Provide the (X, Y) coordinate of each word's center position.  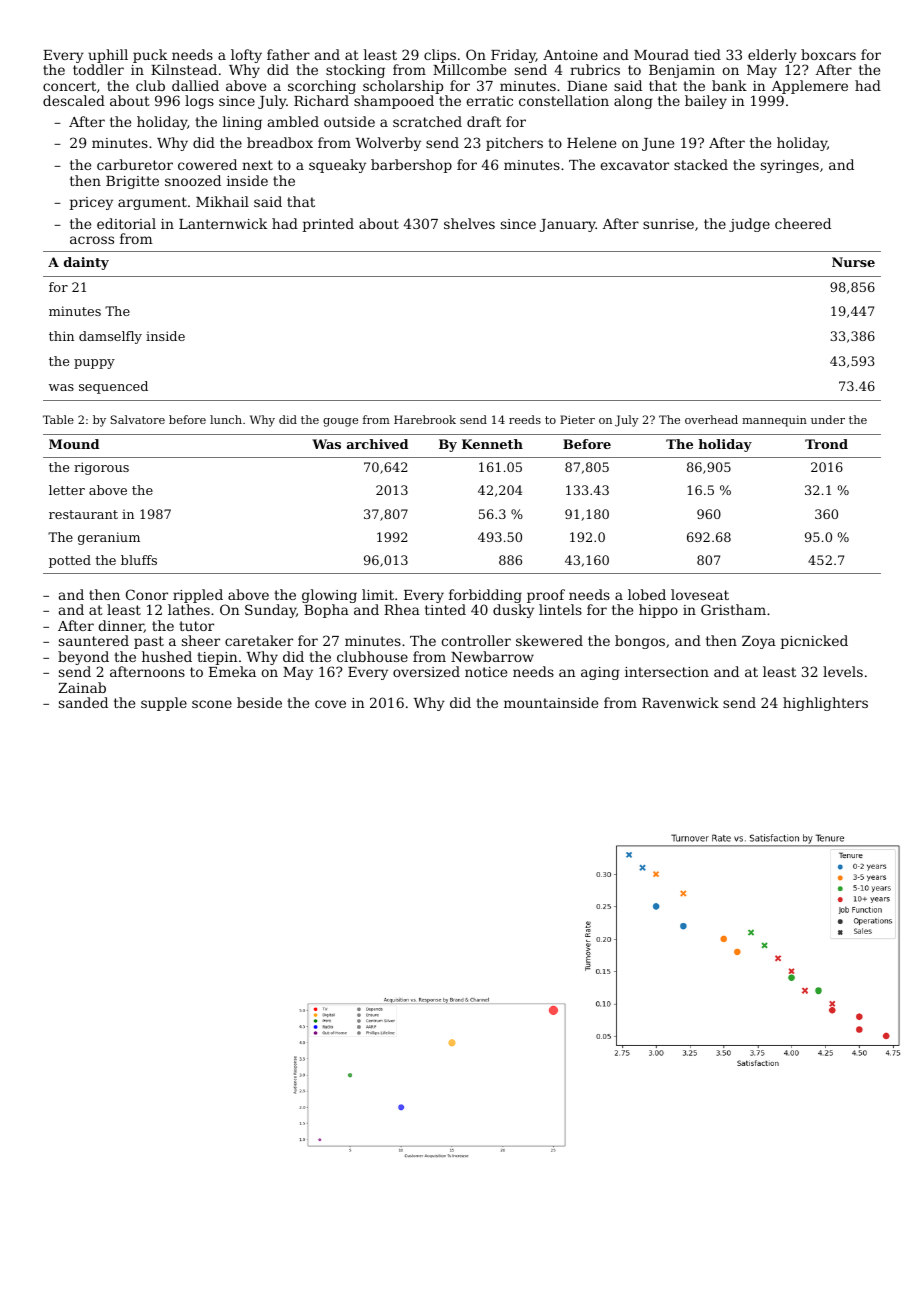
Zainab (82, 687)
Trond (826, 444)
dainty (86, 263)
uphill (108, 56)
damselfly (110, 337)
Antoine (570, 55)
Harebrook (425, 419)
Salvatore (138, 419)
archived (377, 444)
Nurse (853, 262)
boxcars (828, 54)
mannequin (774, 421)
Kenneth (492, 444)
